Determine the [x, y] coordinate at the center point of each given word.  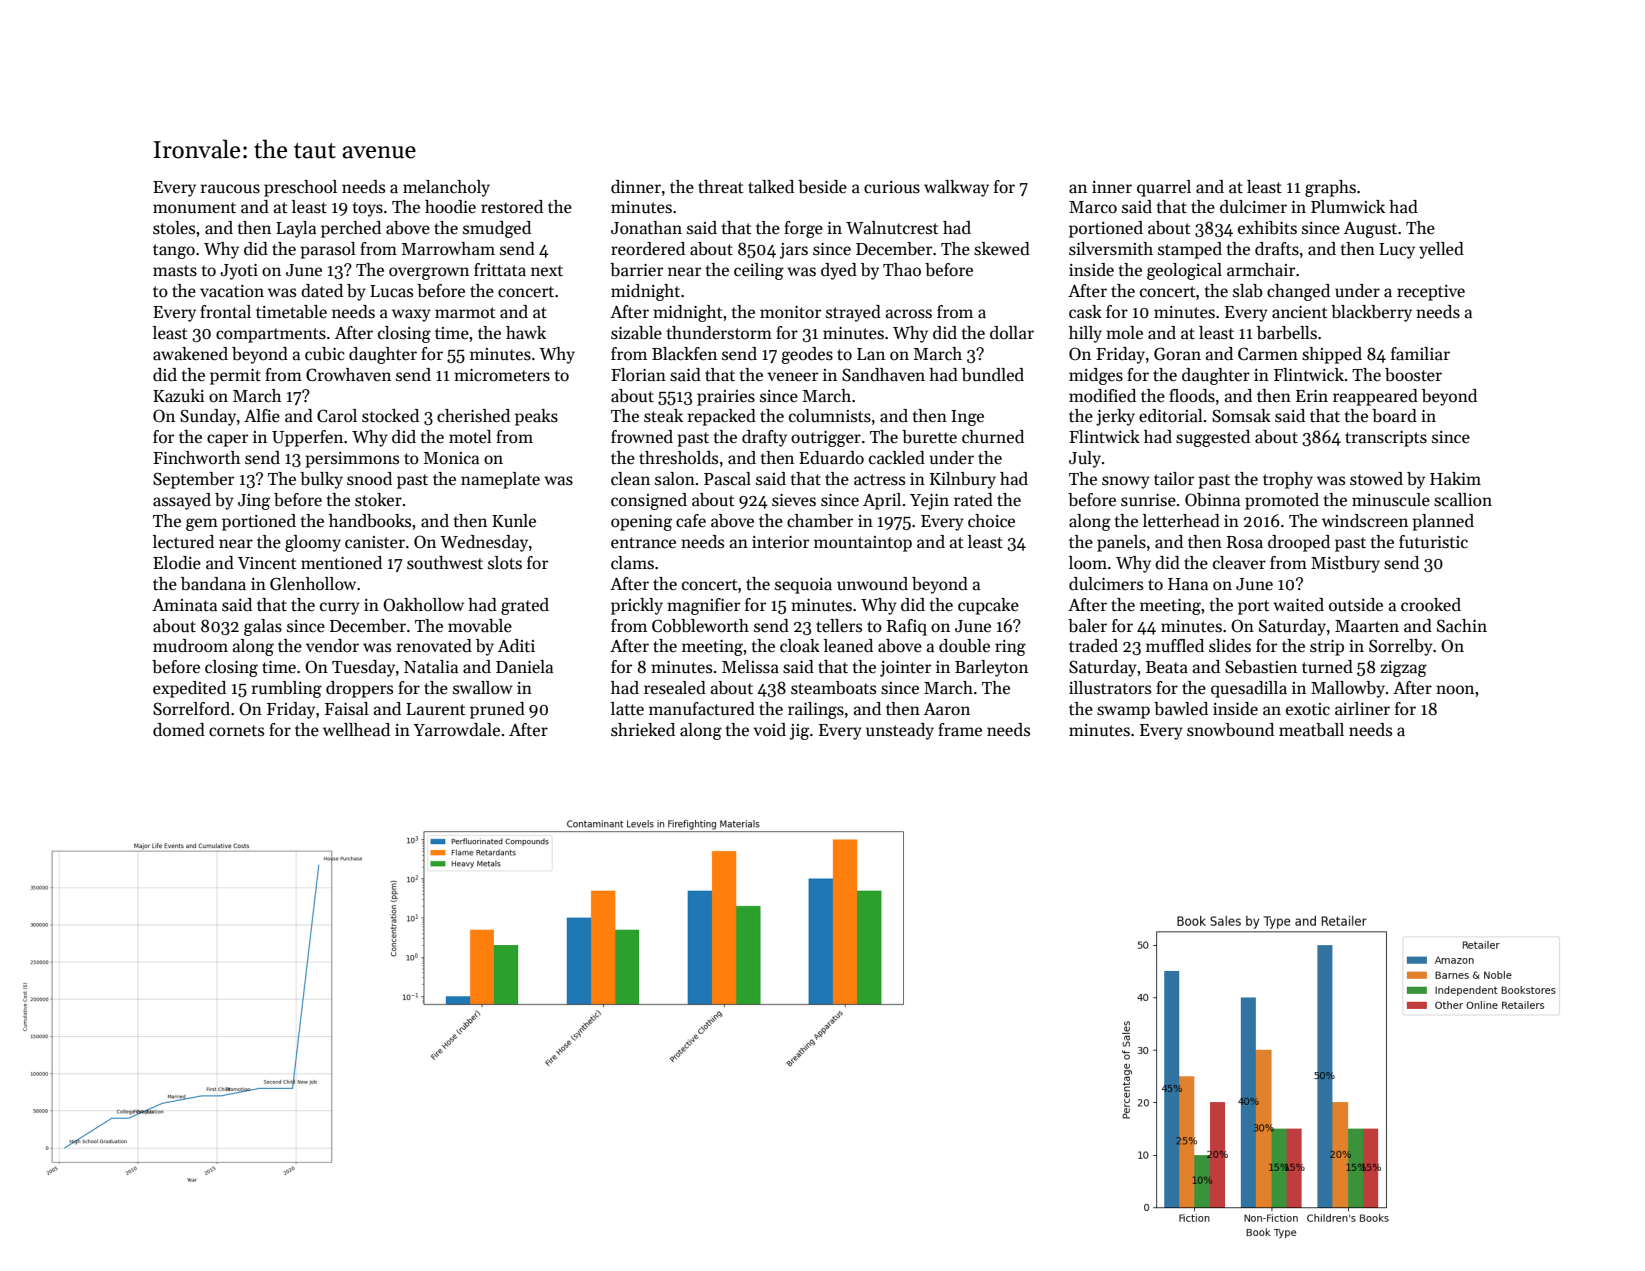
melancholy [446, 188]
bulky [321, 480]
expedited [189, 689]
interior [780, 542]
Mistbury [1345, 564]
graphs [1330, 188]
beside [822, 187]
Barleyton [991, 668]
